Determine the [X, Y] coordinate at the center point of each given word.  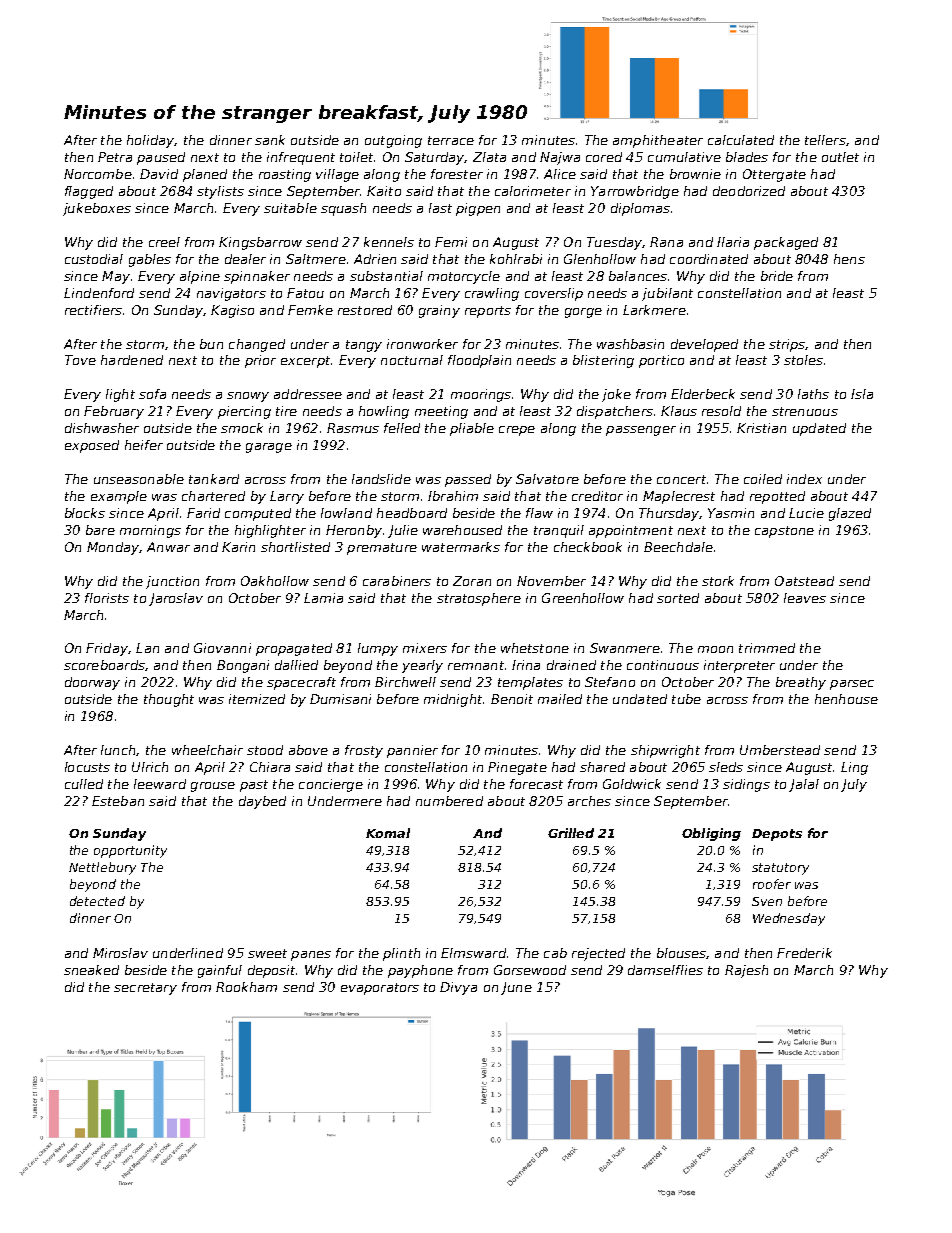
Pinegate [517, 768]
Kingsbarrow [260, 243]
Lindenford [99, 293]
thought [169, 700]
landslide [381, 479]
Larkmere [654, 310]
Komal [388, 833]
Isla [862, 394]
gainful [220, 971]
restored [365, 310]
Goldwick [632, 784]
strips [787, 345]
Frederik [804, 953]
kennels [389, 242]
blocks [85, 513]
